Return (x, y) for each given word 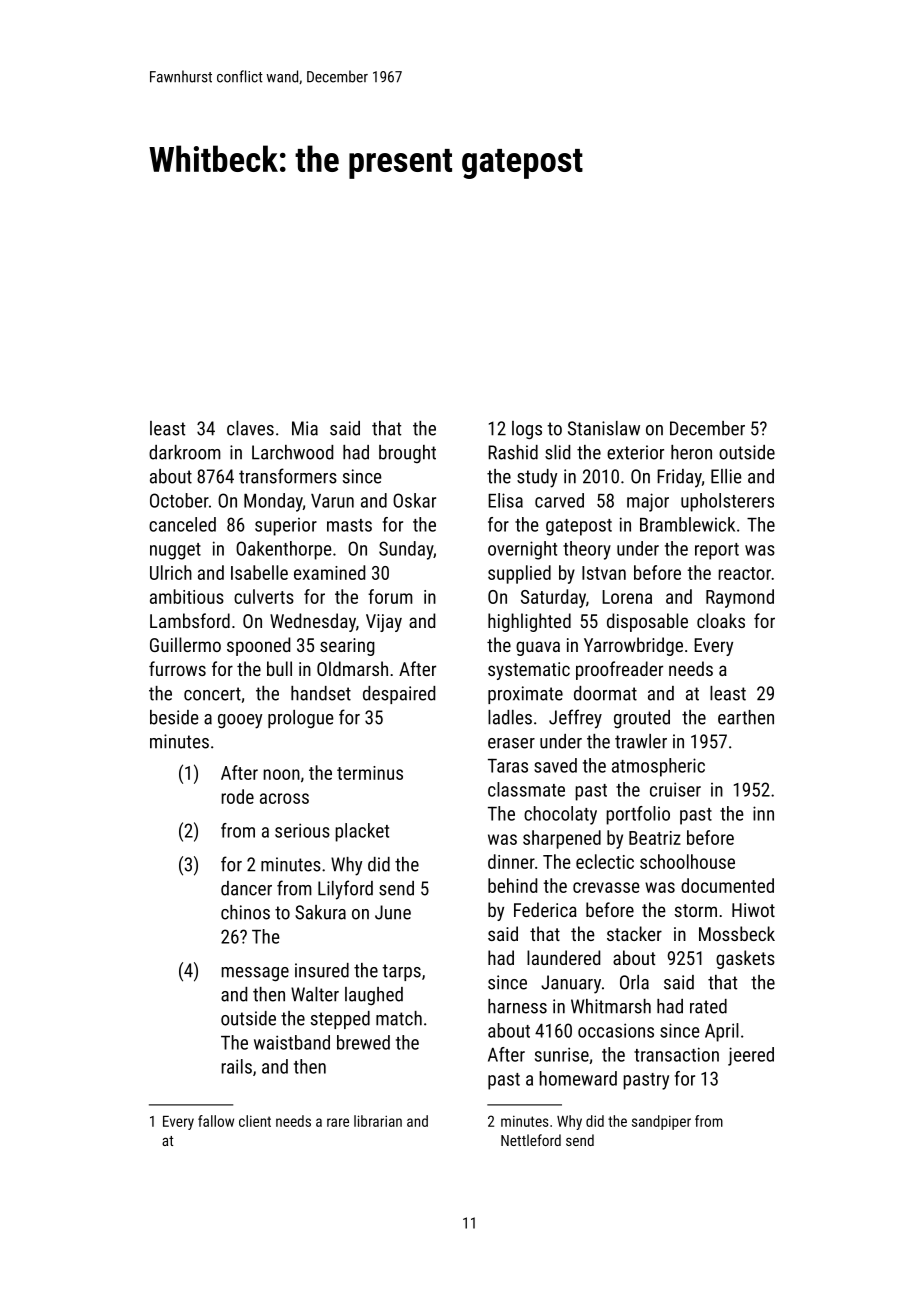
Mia (305, 428)
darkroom (185, 452)
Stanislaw (604, 428)
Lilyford (345, 890)
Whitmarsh (611, 1006)
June (393, 912)
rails (236, 1066)
